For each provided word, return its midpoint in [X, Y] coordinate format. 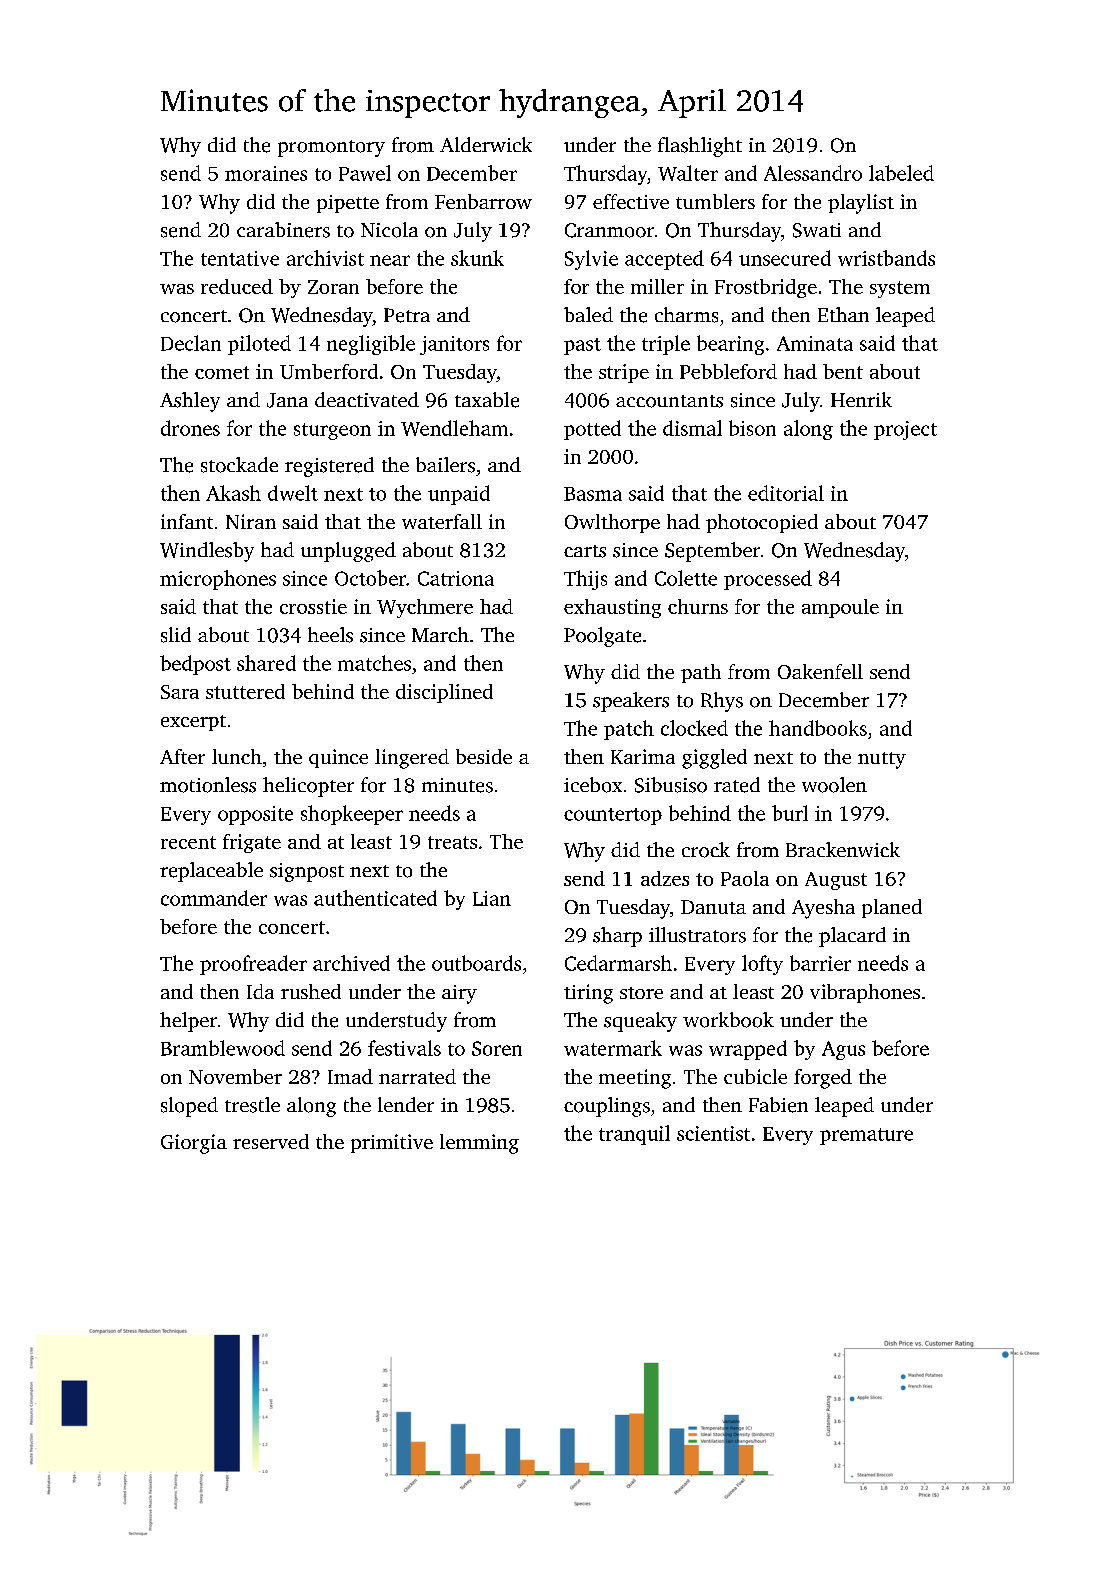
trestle [252, 1105]
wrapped [748, 1050]
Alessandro [813, 173]
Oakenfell [820, 671]
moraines [266, 173]
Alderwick [486, 144]
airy [459, 994]
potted [592, 430]
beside [484, 756]
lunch [237, 756]
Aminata [815, 343]
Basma [593, 494]
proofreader [253, 965]
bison [752, 428]
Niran [251, 521]
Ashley [190, 402]
